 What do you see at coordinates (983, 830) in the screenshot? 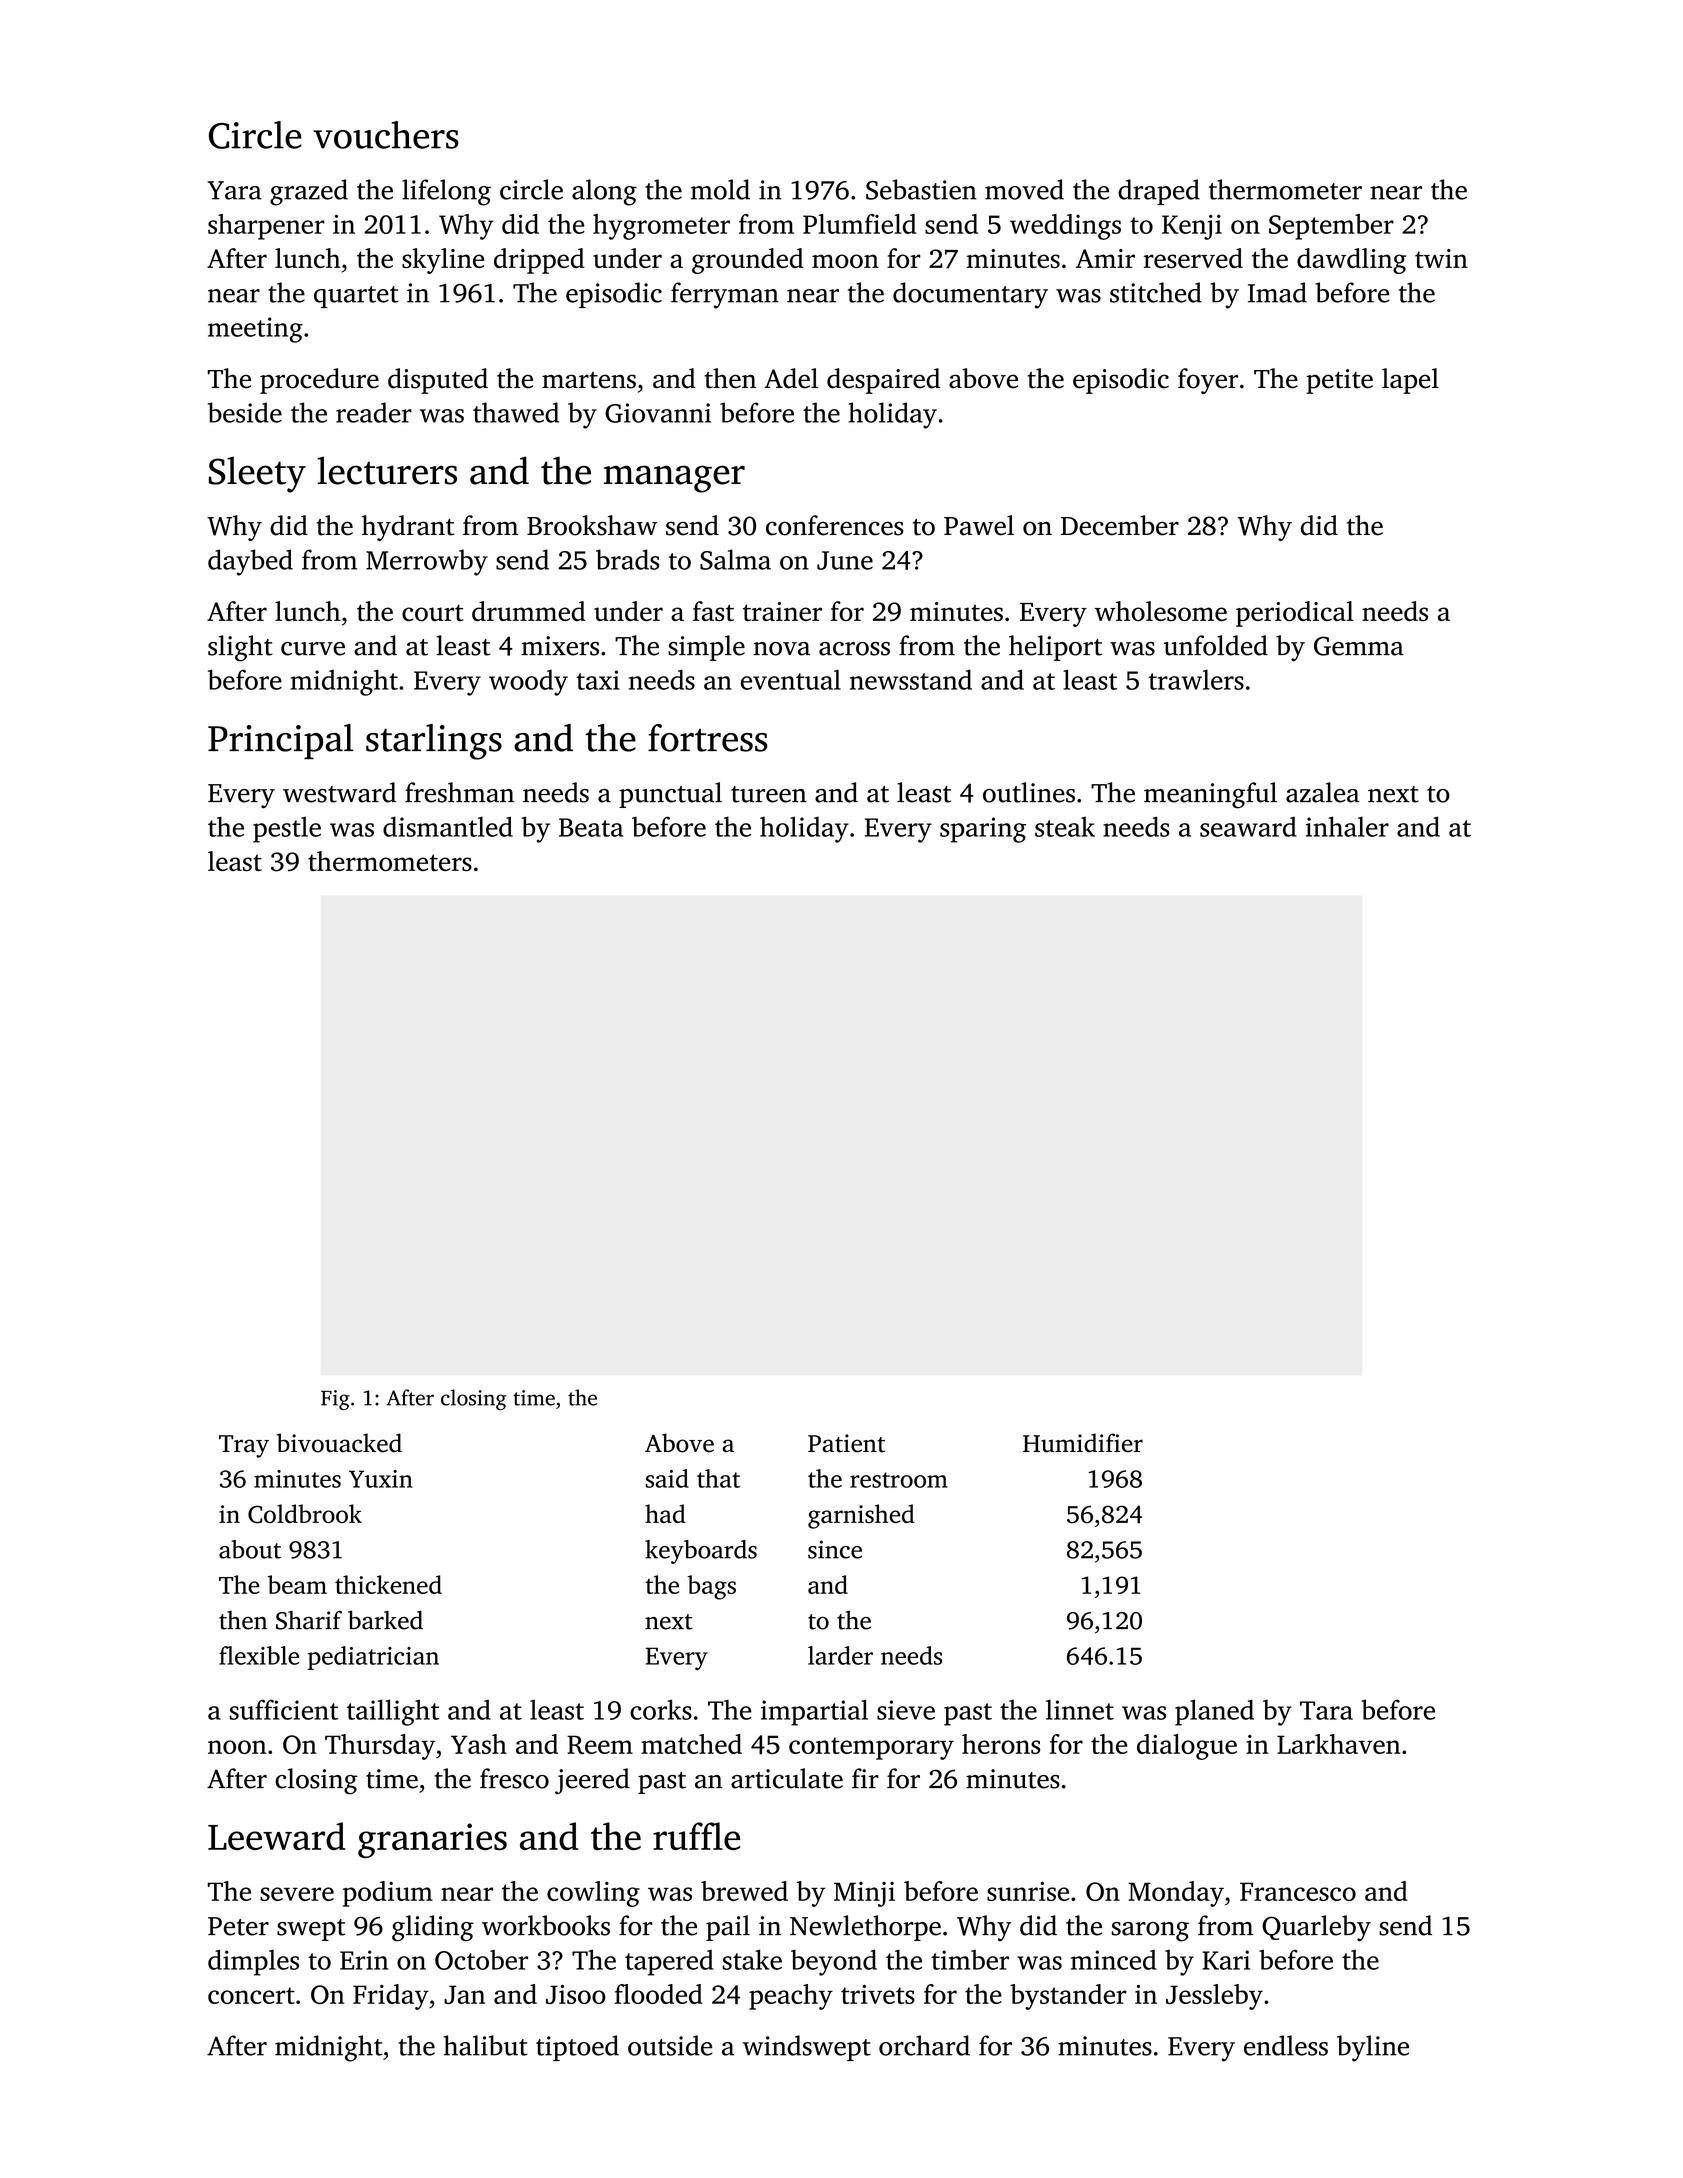
I see `sparing` at bounding box center [983, 830].
